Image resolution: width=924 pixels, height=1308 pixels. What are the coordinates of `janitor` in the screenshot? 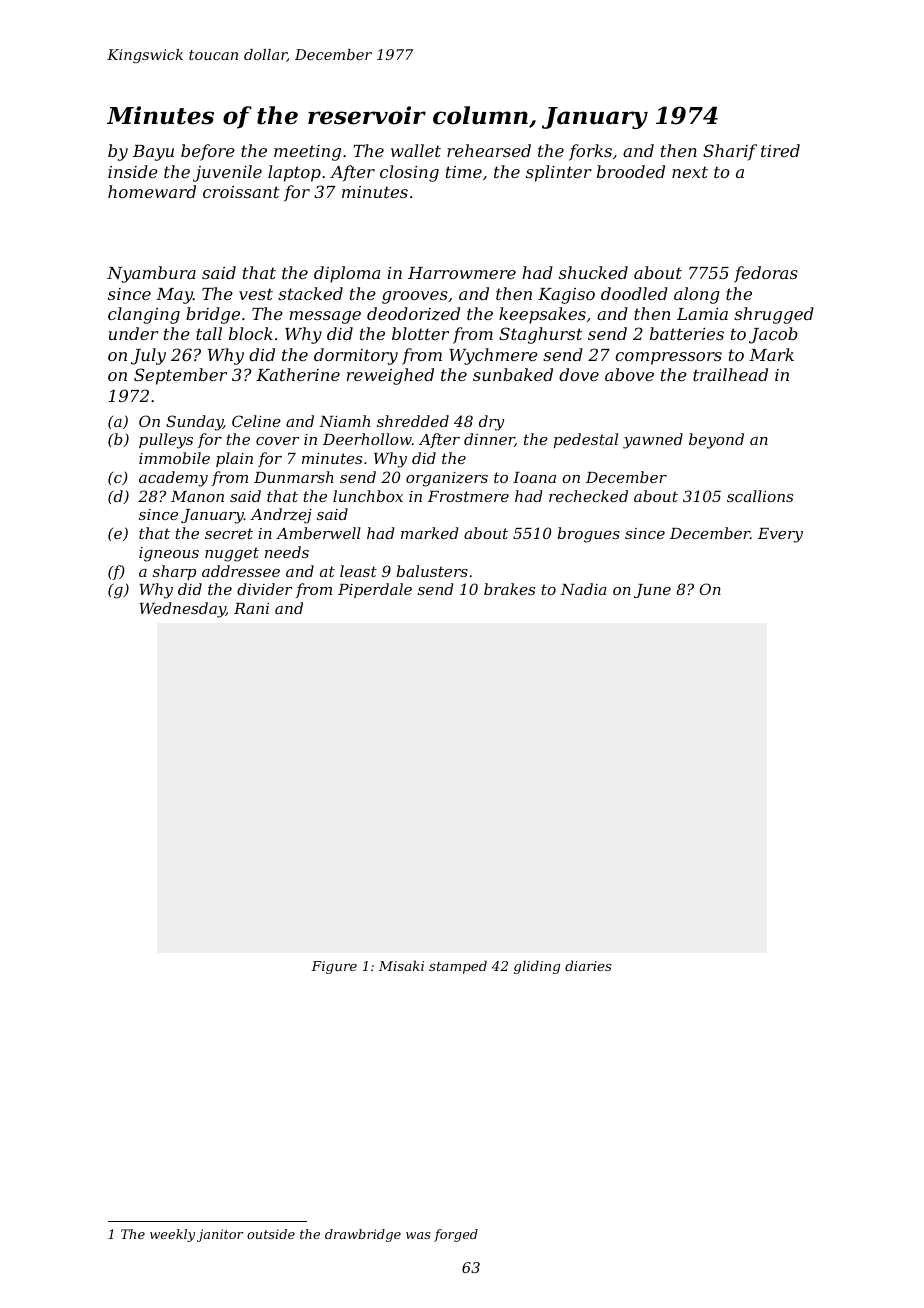 It's located at (220, 1235).
